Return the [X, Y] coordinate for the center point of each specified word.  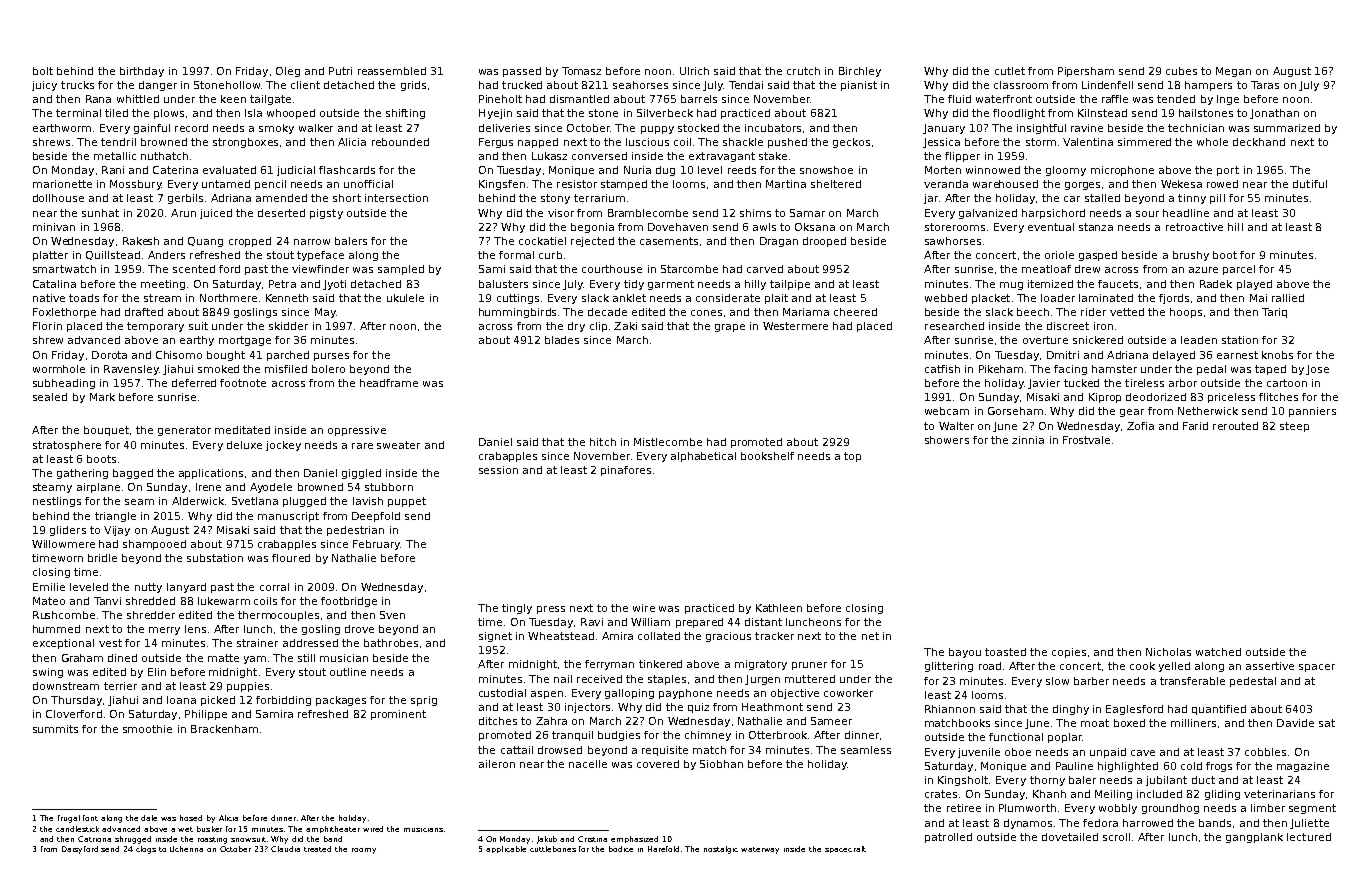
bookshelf [767, 456]
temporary [155, 327]
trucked [522, 85]
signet [495, 637]
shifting [405, 114]
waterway [760, 850]
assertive [1270, 666]
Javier [1044, 384]
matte [223, 658]
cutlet [1010, 71]
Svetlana [255, 501]
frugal [69, 819]
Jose [1317, 370]
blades [562, 340]
